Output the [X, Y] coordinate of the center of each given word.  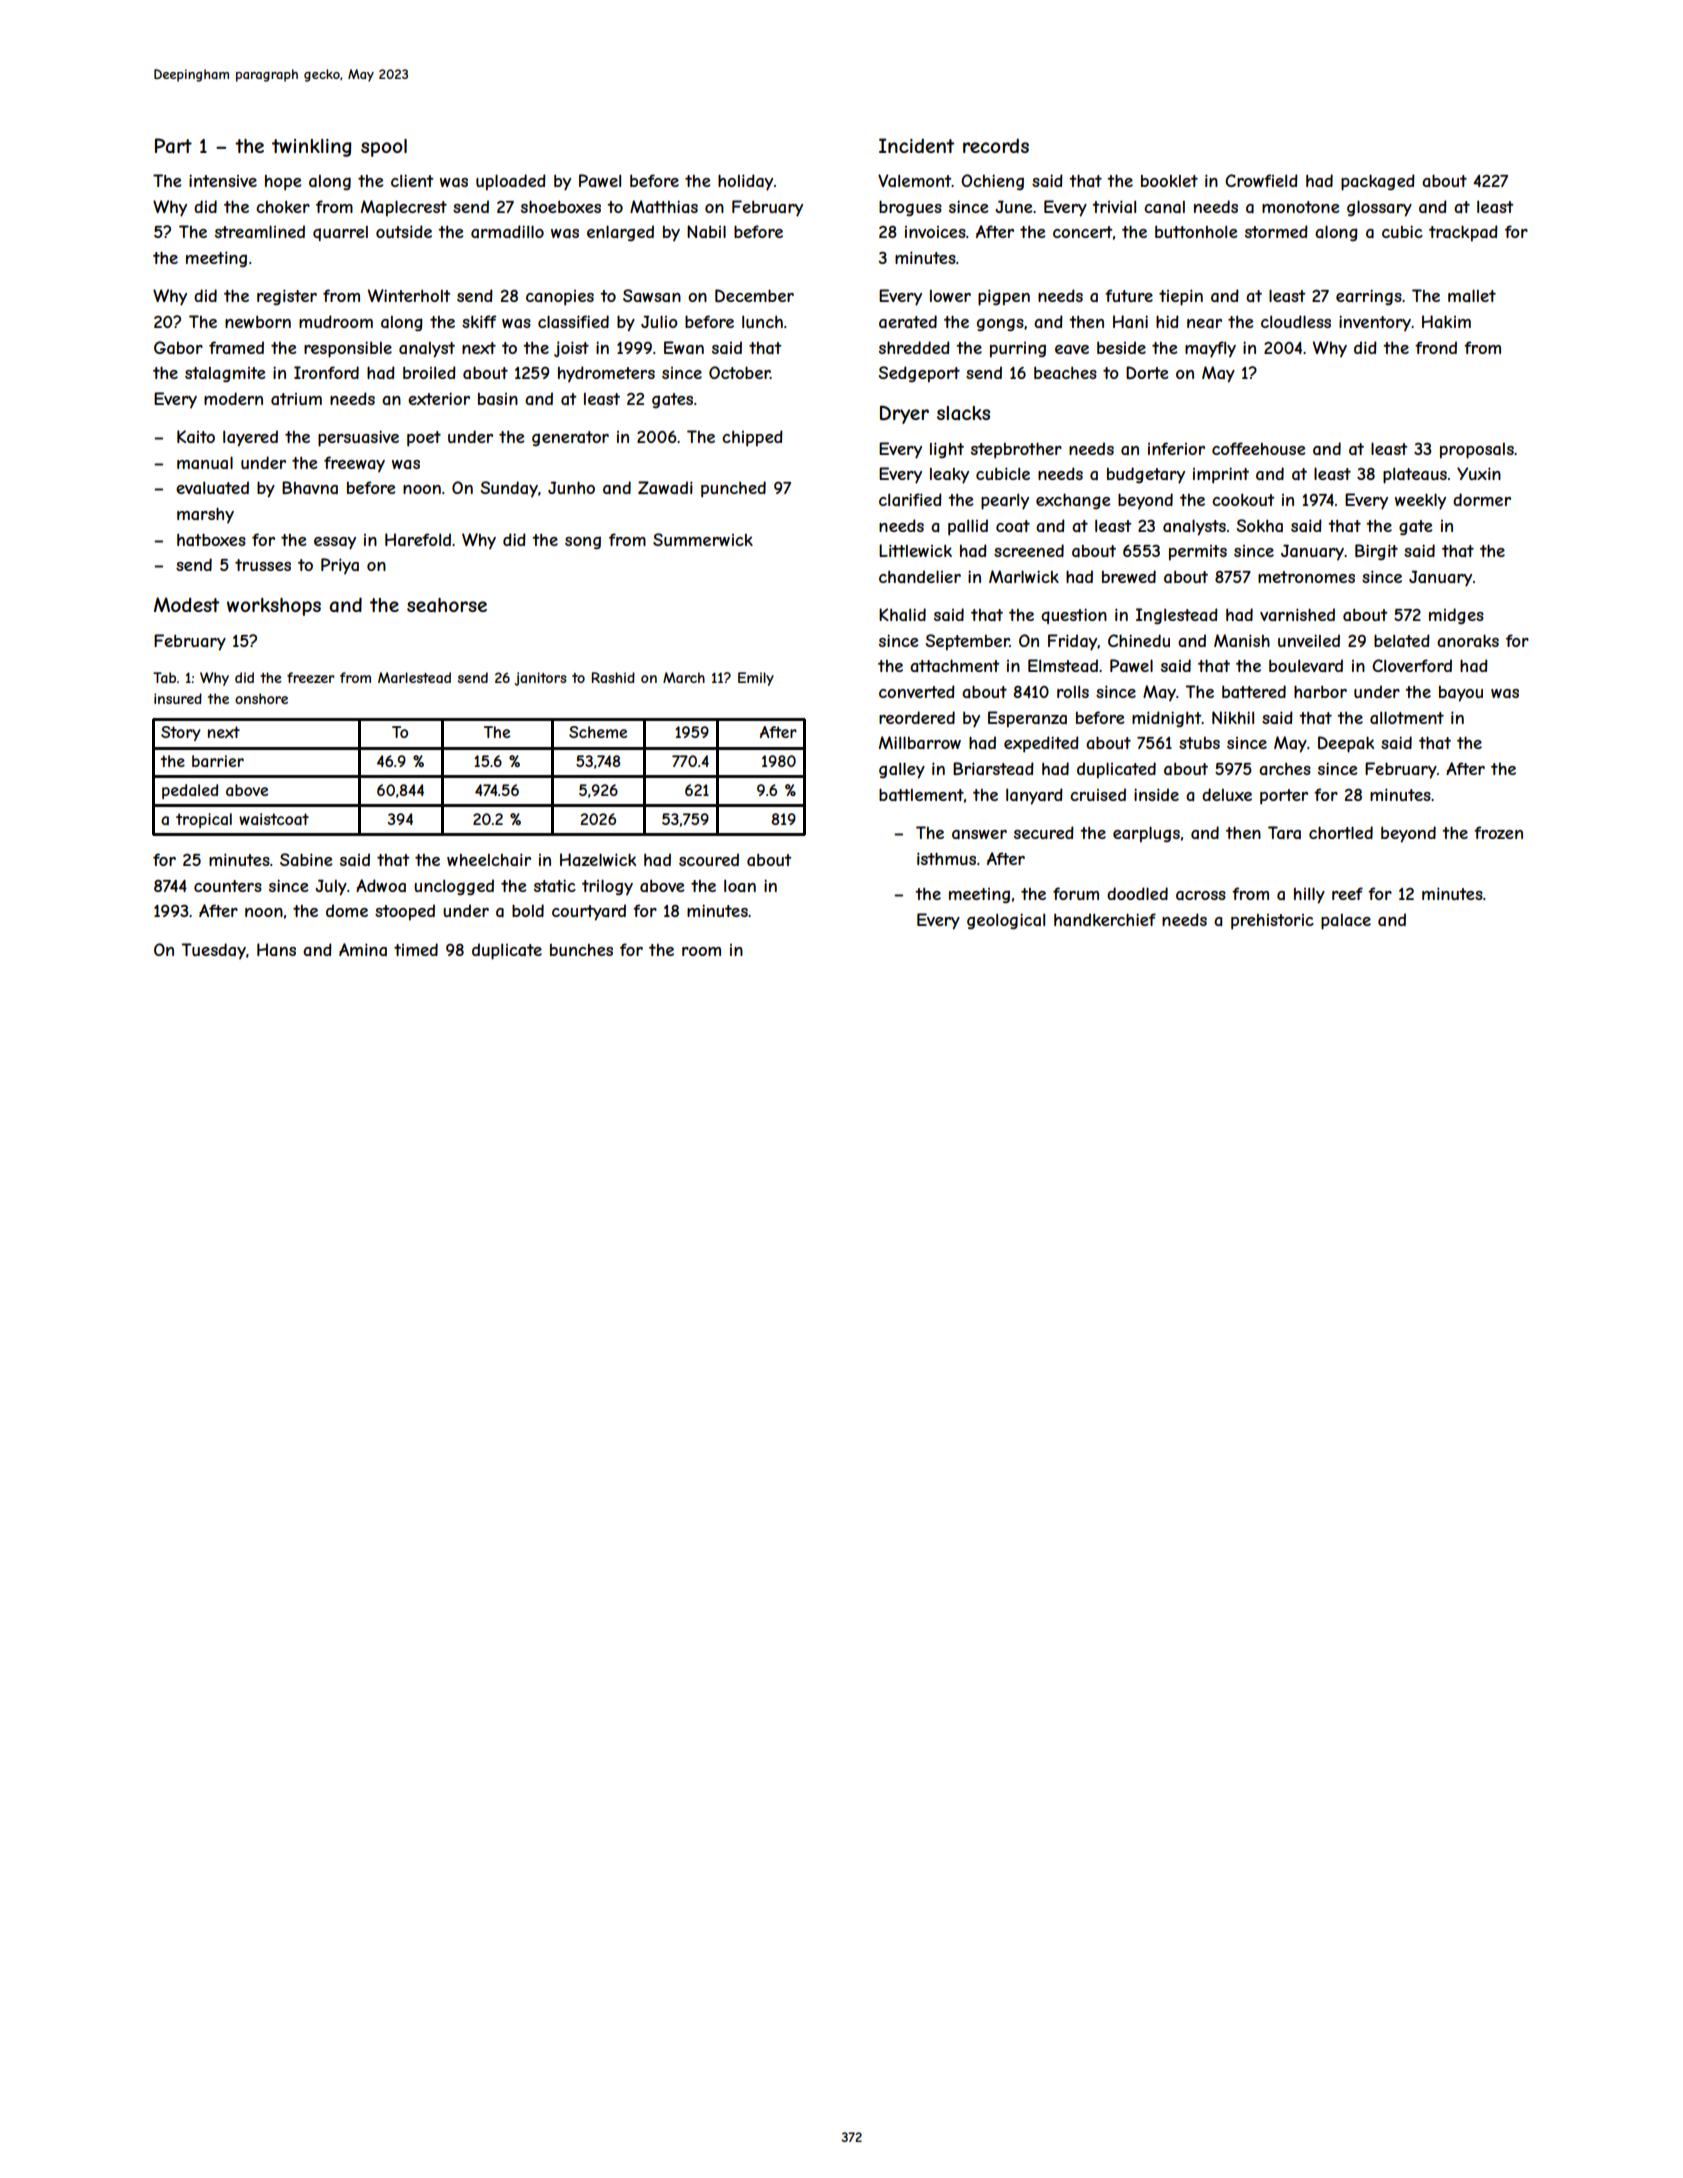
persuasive [358, 438]
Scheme [598, 732]
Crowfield [1261, 180]
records [996, 145]
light [947, 450]
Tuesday [213, 951]
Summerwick [703, 539]
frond [1436, 347]
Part [173, 146]
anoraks [1468, 640]
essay [335, 543]
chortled [1341, 832]
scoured [709, 859]
